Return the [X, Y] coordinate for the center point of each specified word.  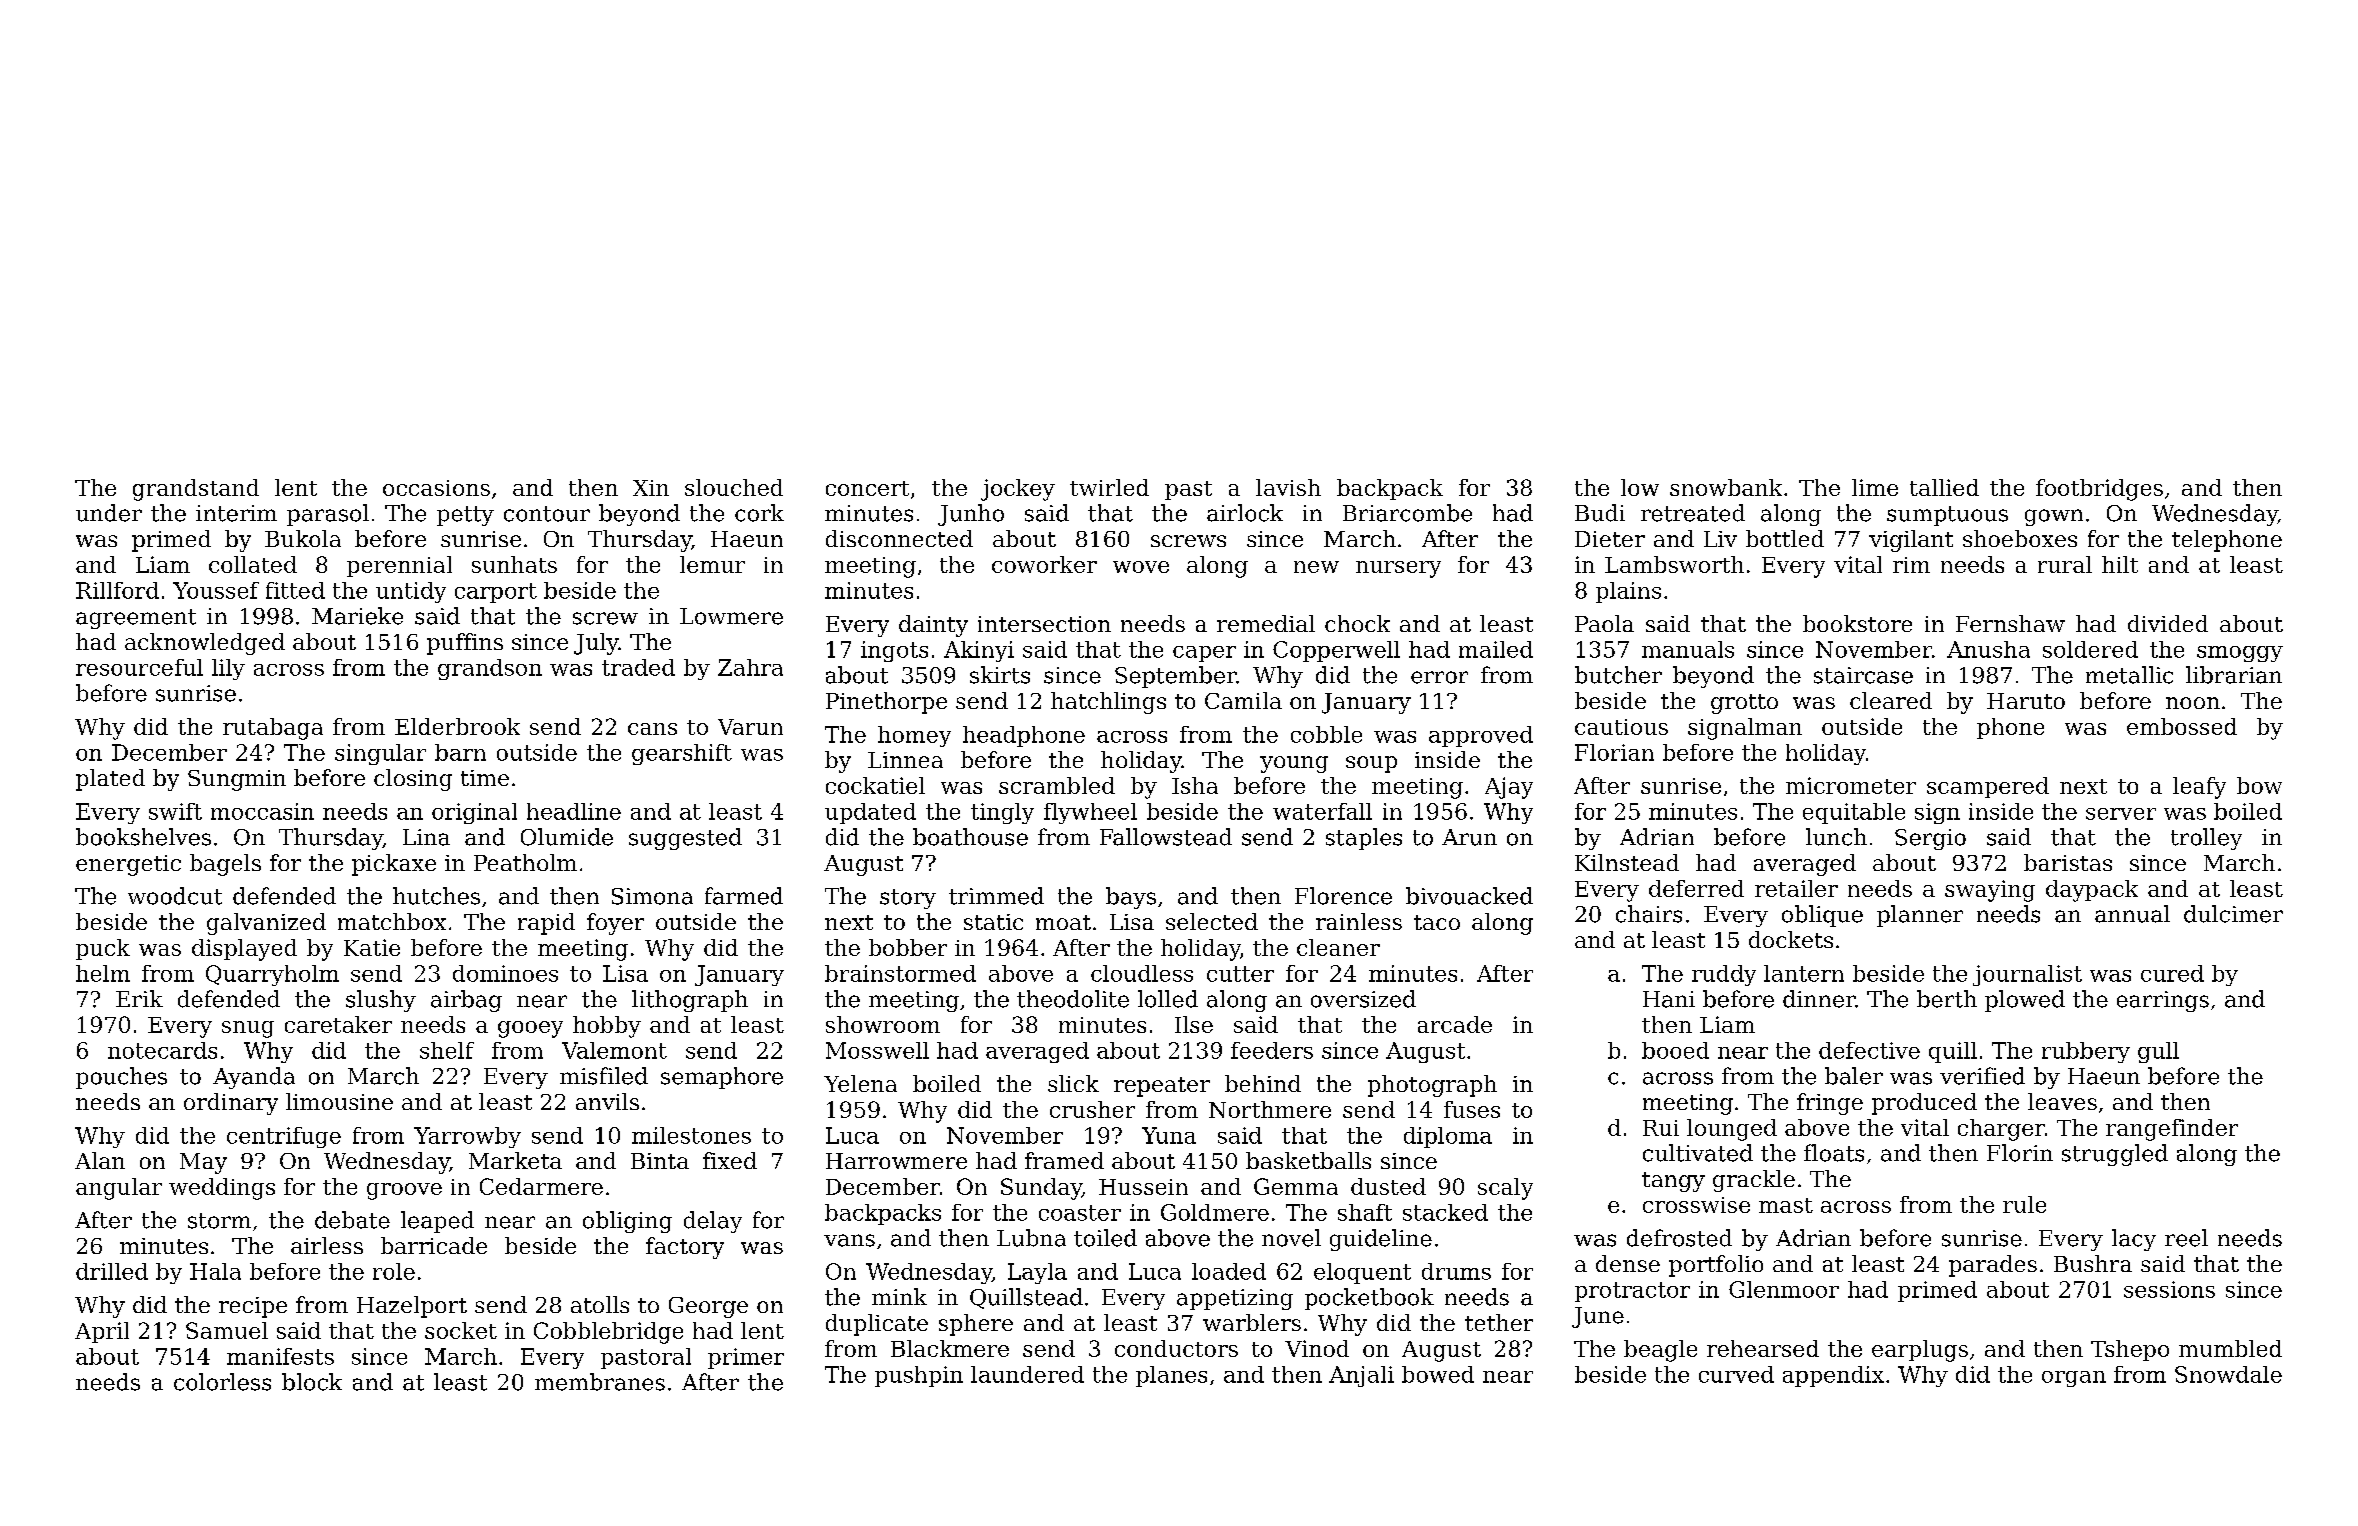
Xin [651, 488]
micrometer [1851, 785]
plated [110, 780]
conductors [1176, 1348]
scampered [1988, 787]
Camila [1243, 700]
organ [2074, 1379]
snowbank [1726, 487]
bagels [225, 865]
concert [867, 488]
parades [1993, 1266]
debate [352, 1220]
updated [870, 813]
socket [461, 1330]
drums [1456, 1271]
